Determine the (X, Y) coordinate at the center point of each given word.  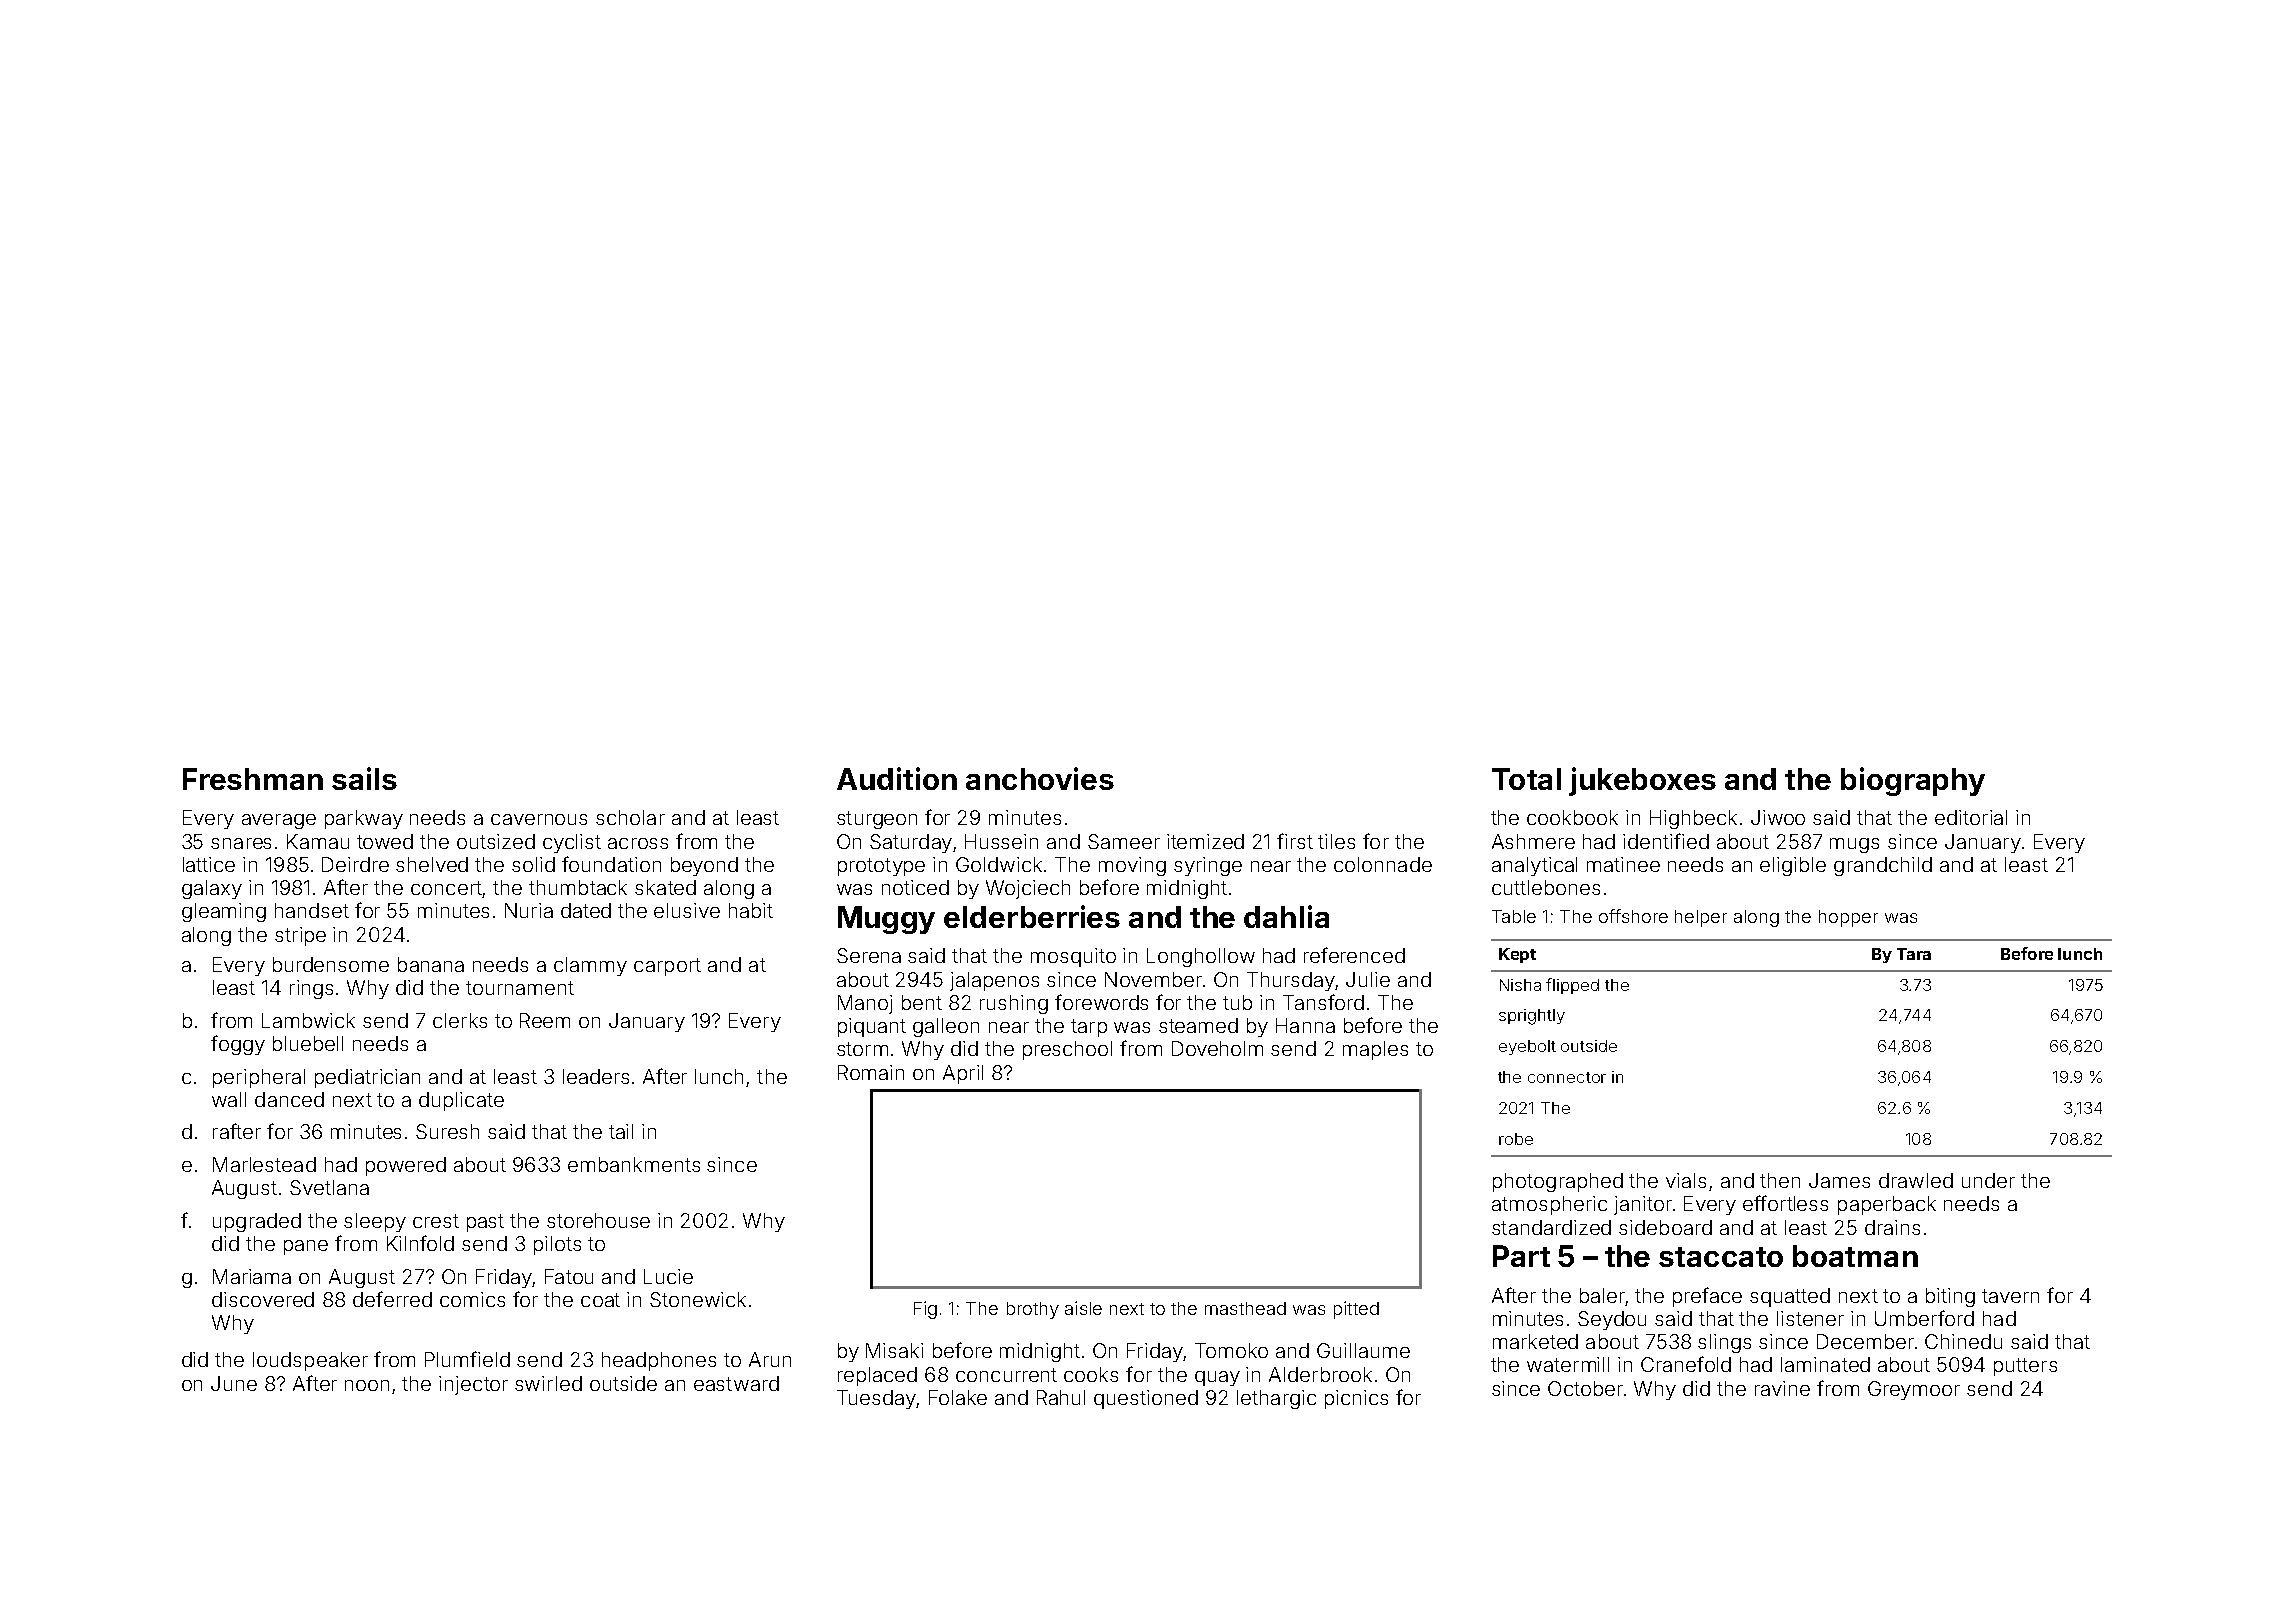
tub (1237, 1002)
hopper (1848, 918)
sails (364, 778)
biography (1913, 781)
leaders (596, 1076)
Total (1526, 779)
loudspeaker (310, 1361)
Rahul (1061, 1397)
